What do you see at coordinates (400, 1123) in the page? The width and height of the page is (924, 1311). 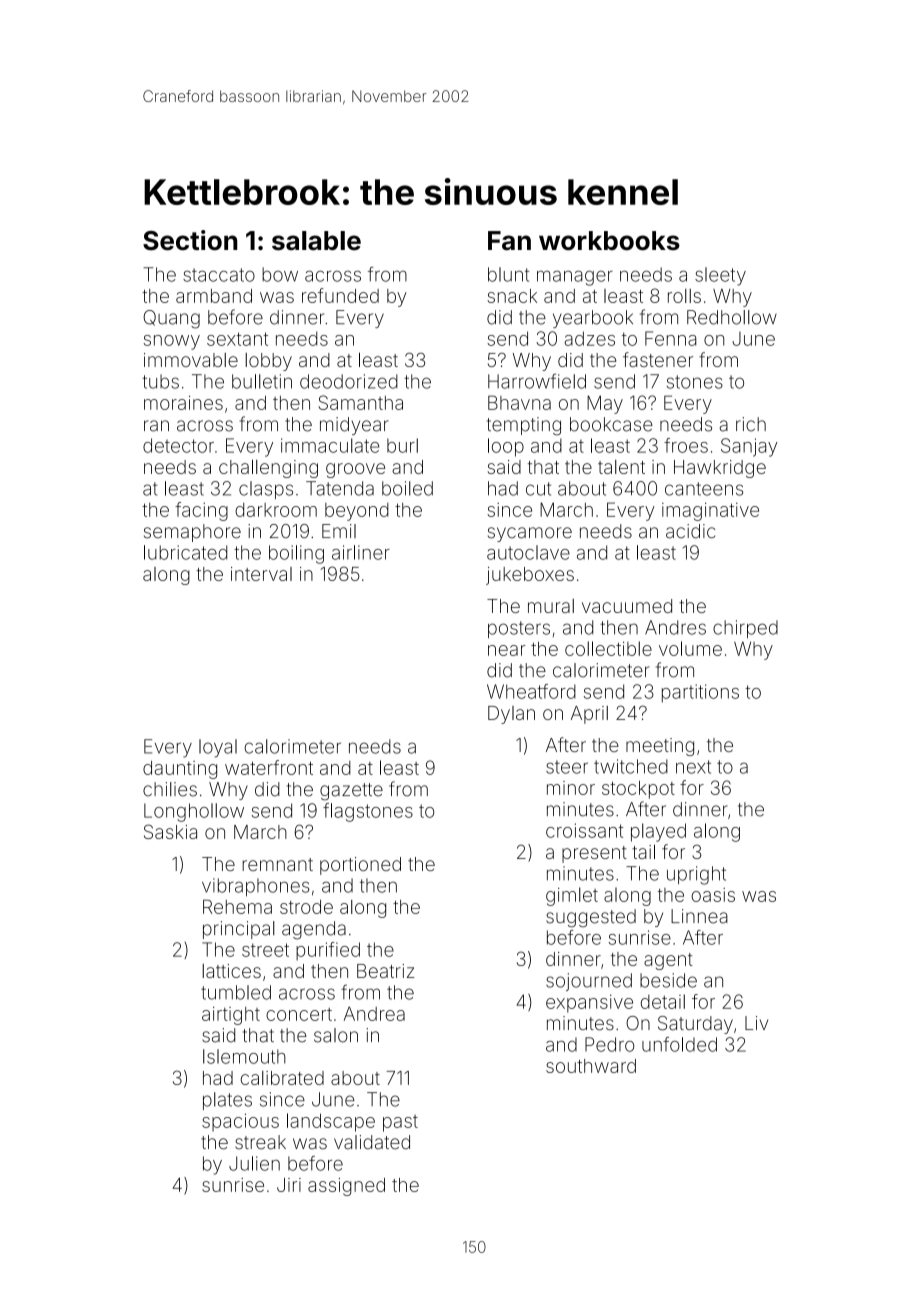 I see `past` at bounding box center [400, 1123].
